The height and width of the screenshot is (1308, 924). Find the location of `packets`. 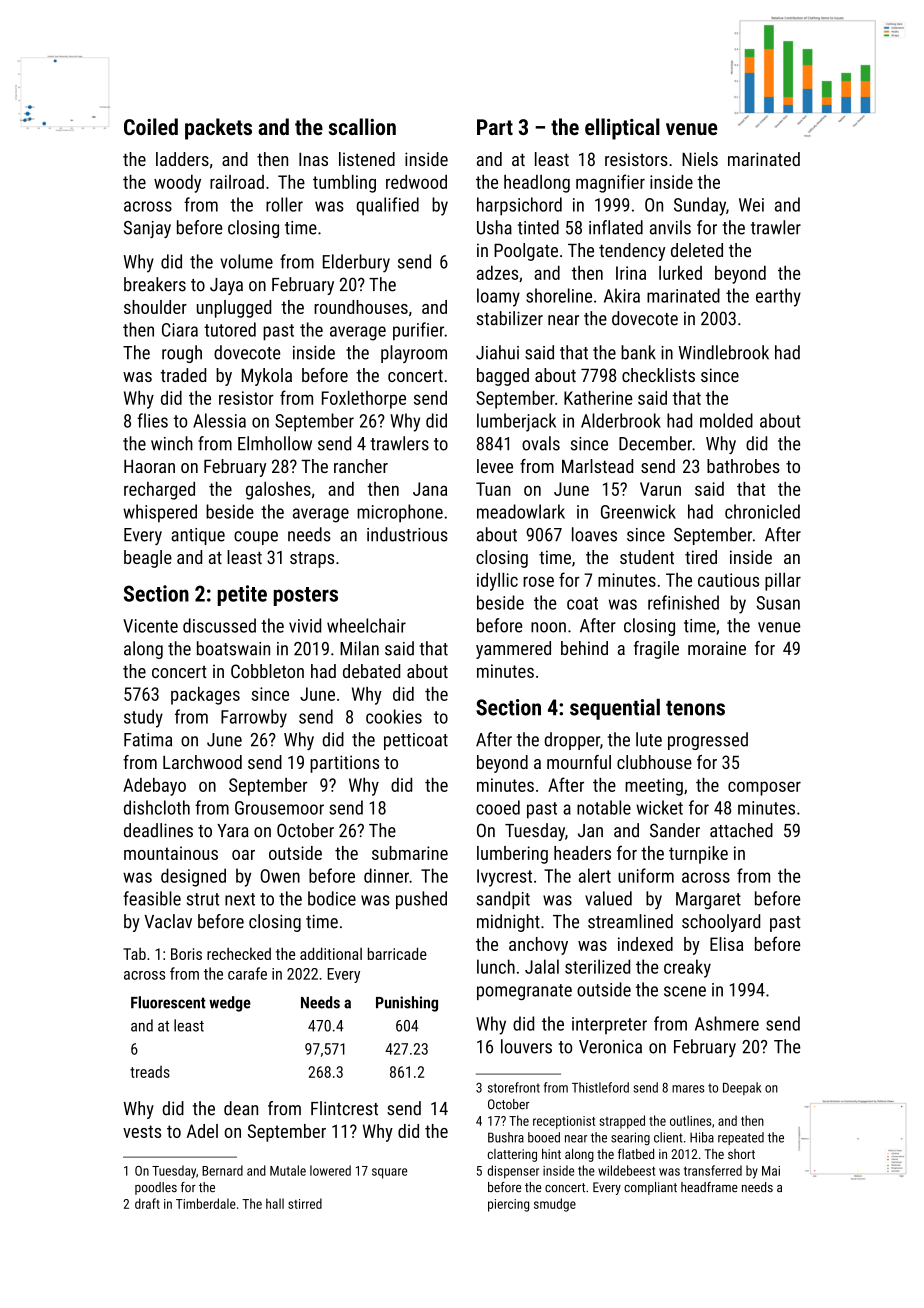

packets is located at coordinates (218, 129).
